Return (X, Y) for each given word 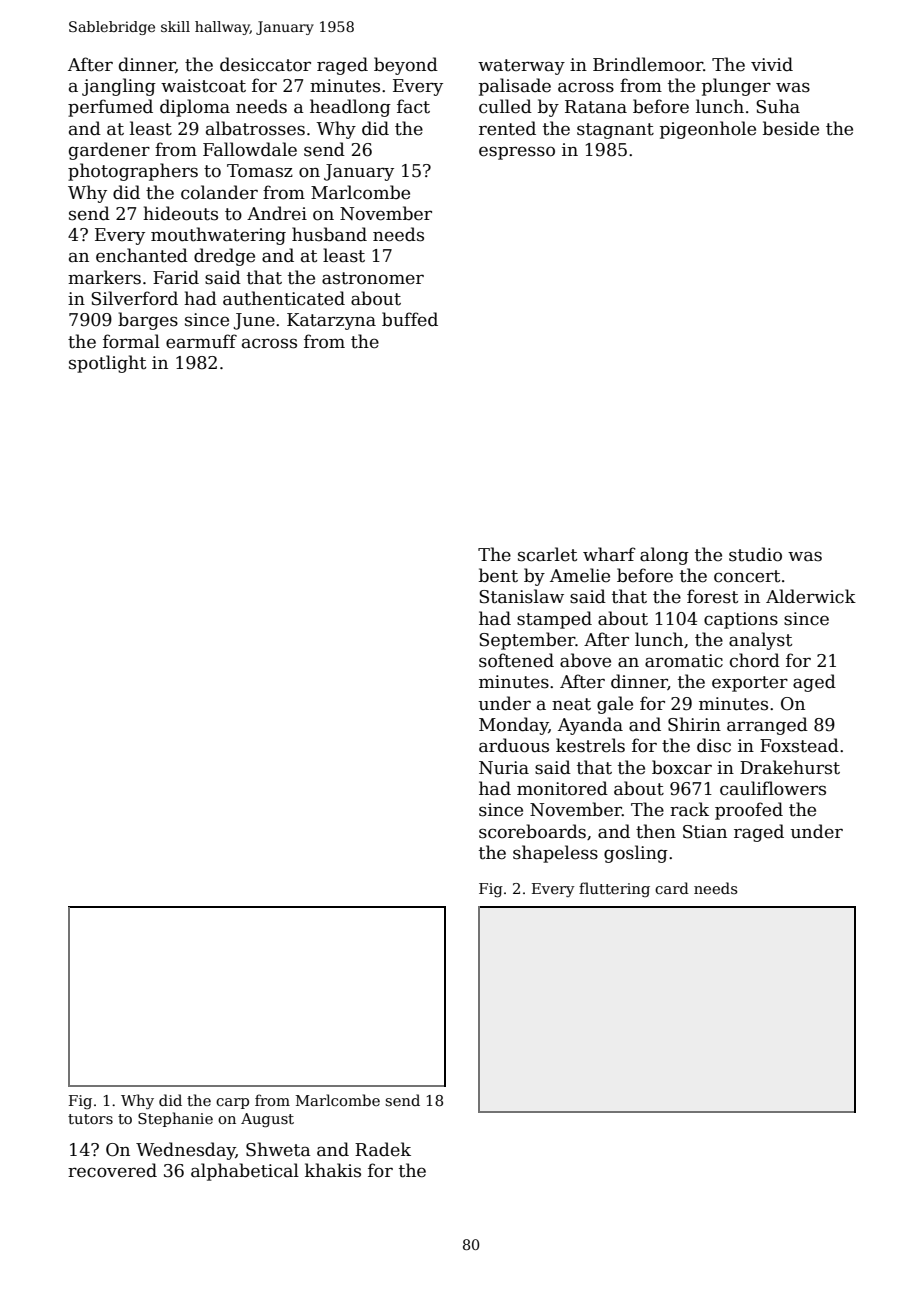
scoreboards (532, 831)
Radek (383, 1149)
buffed (410, 319)
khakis (333, 1170)
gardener (109, 151)
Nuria (504, 768)
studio (755, 554)
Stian (705, 832)
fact (413, 106)
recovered (112, 1170)
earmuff (201, 341)
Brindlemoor (648, 64)
